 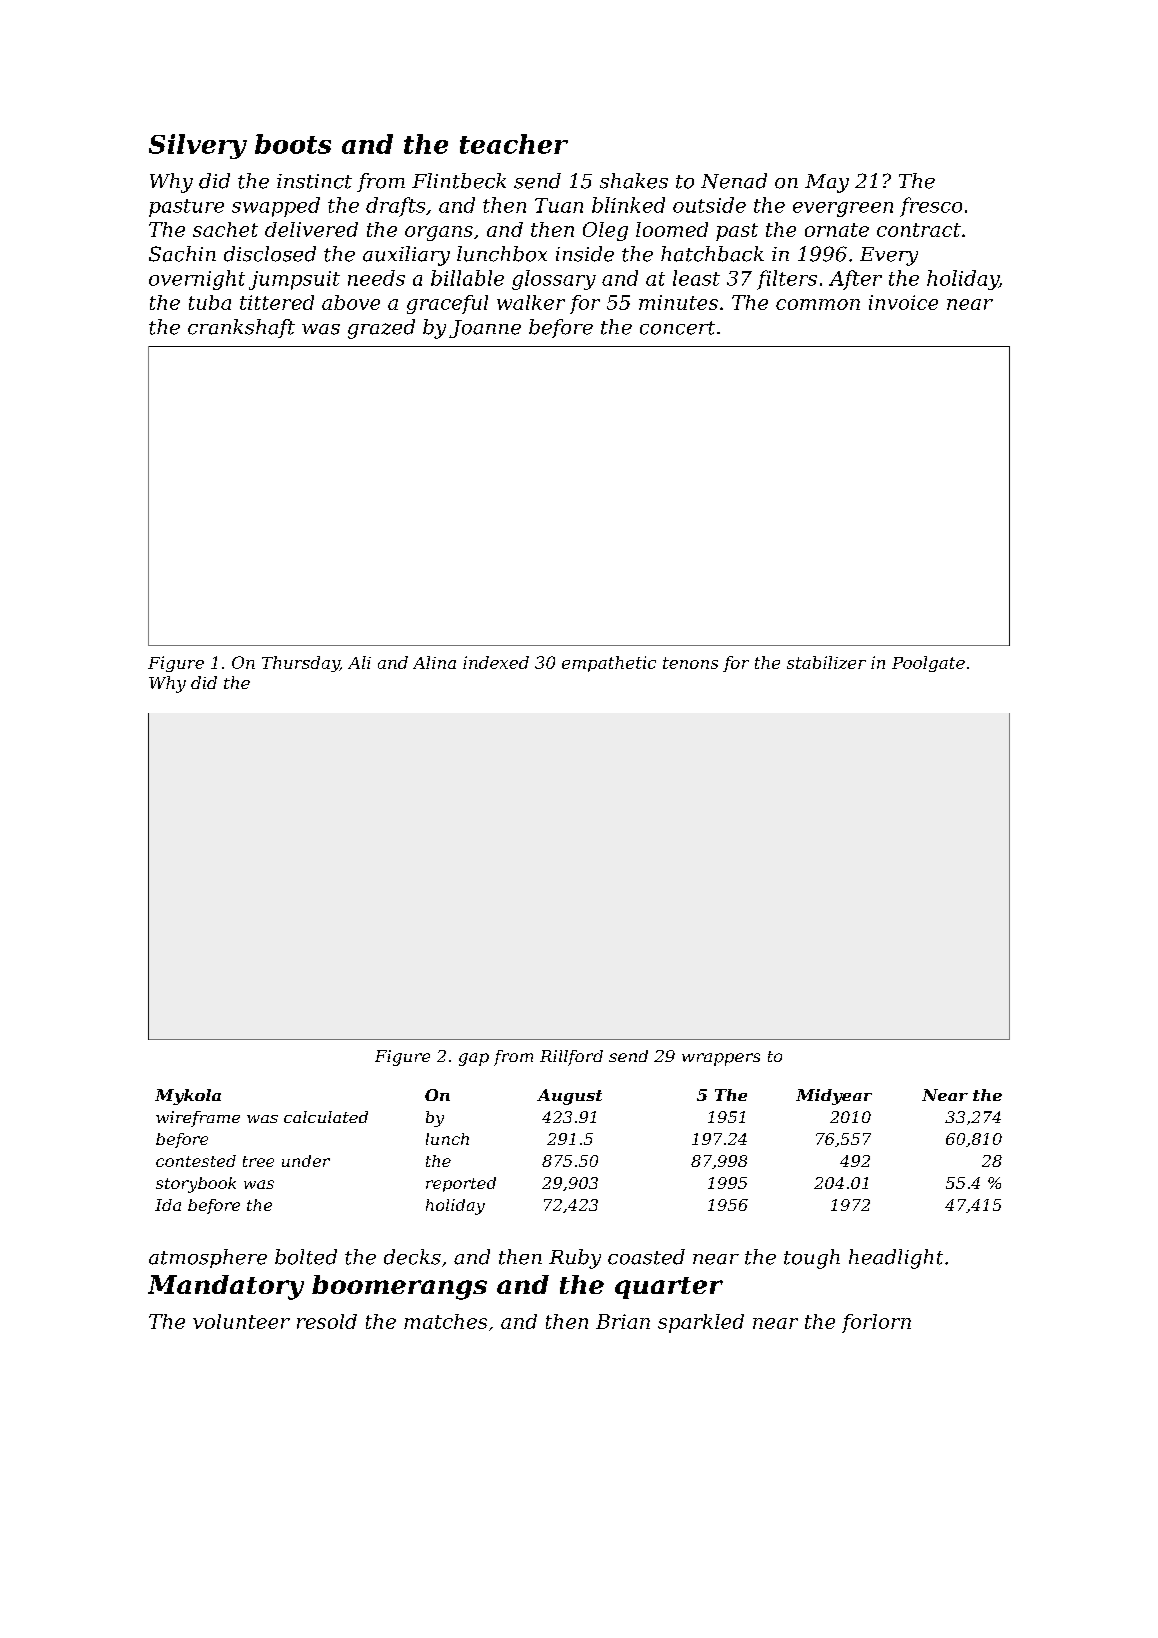 What do you see at coordinates (301, 664) in the screenshot?
I see `Thursday` at bounding box center [301, 664].
